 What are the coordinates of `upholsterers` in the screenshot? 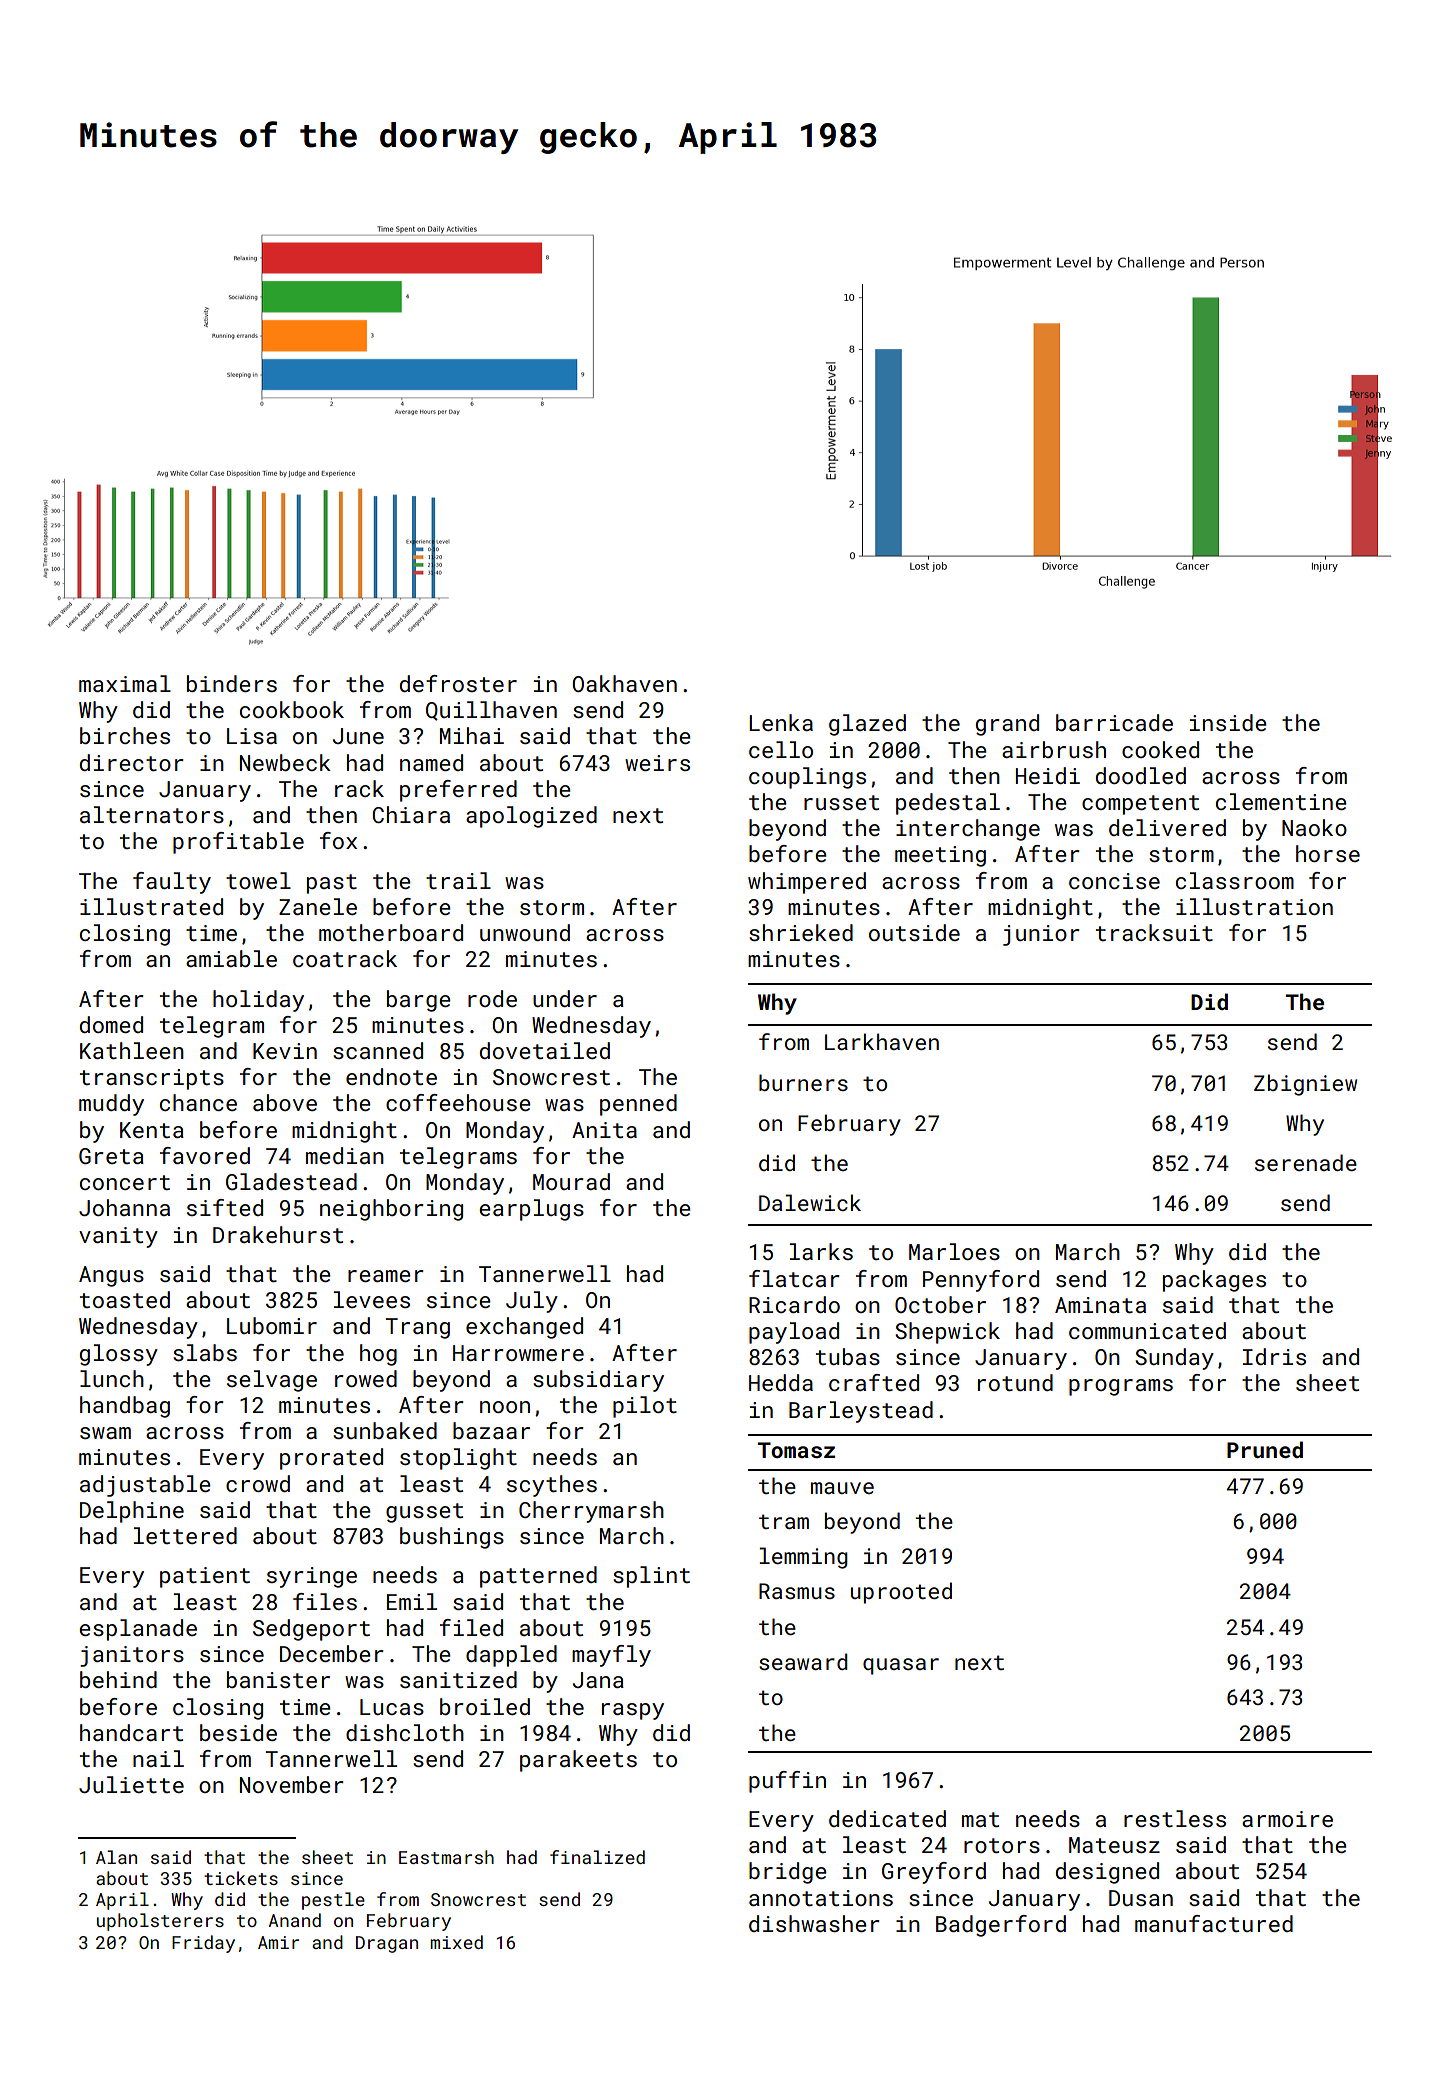 It's located at (160, 1922).
